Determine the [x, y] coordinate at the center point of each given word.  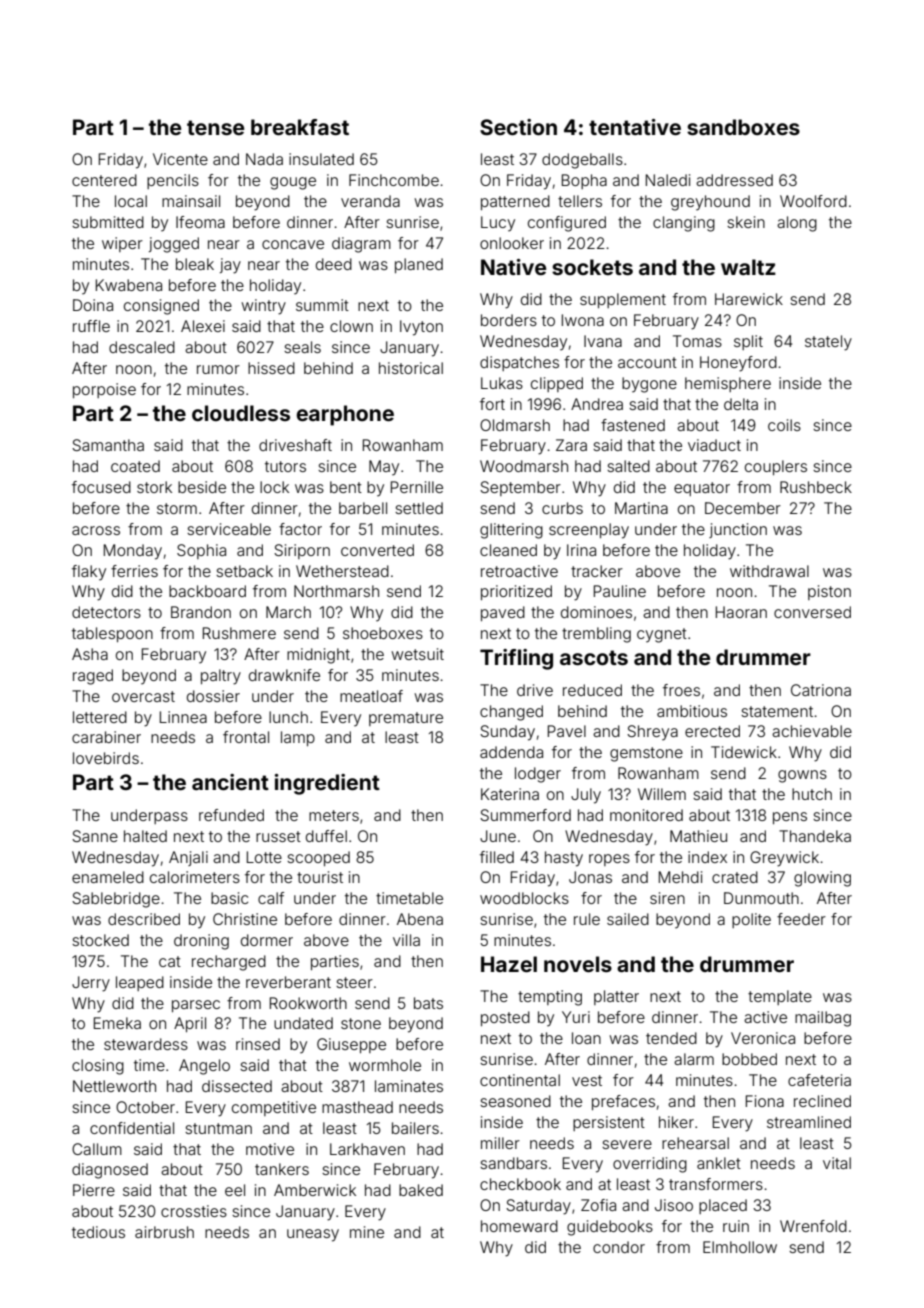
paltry [221, 677]
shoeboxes [383, 633]
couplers [776, 467]
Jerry [91, 984]
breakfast [300, 127]
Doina [93, 305]
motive [270, 1149]
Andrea [597, 404]
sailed [628, 919]
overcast [143, 696]
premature [406, 719]
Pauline [620, 591]
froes [681, 690]
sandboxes [743, 127]
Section [518, 127]
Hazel [509, 964]
